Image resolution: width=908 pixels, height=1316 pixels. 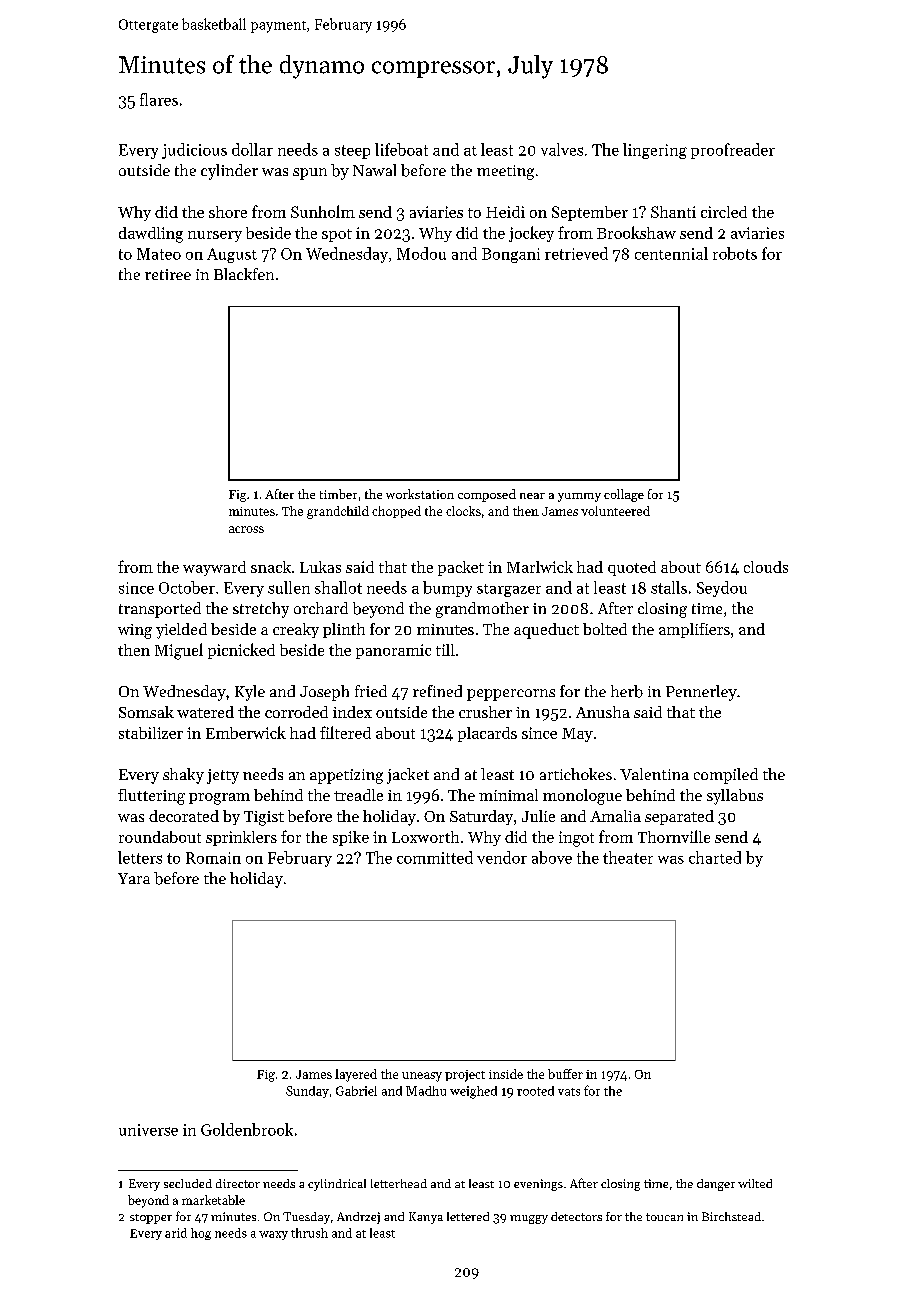 What do you see at coordinates (766, 567) in the screenshot?
I see `clouds` at bounding box center [766, 567].
